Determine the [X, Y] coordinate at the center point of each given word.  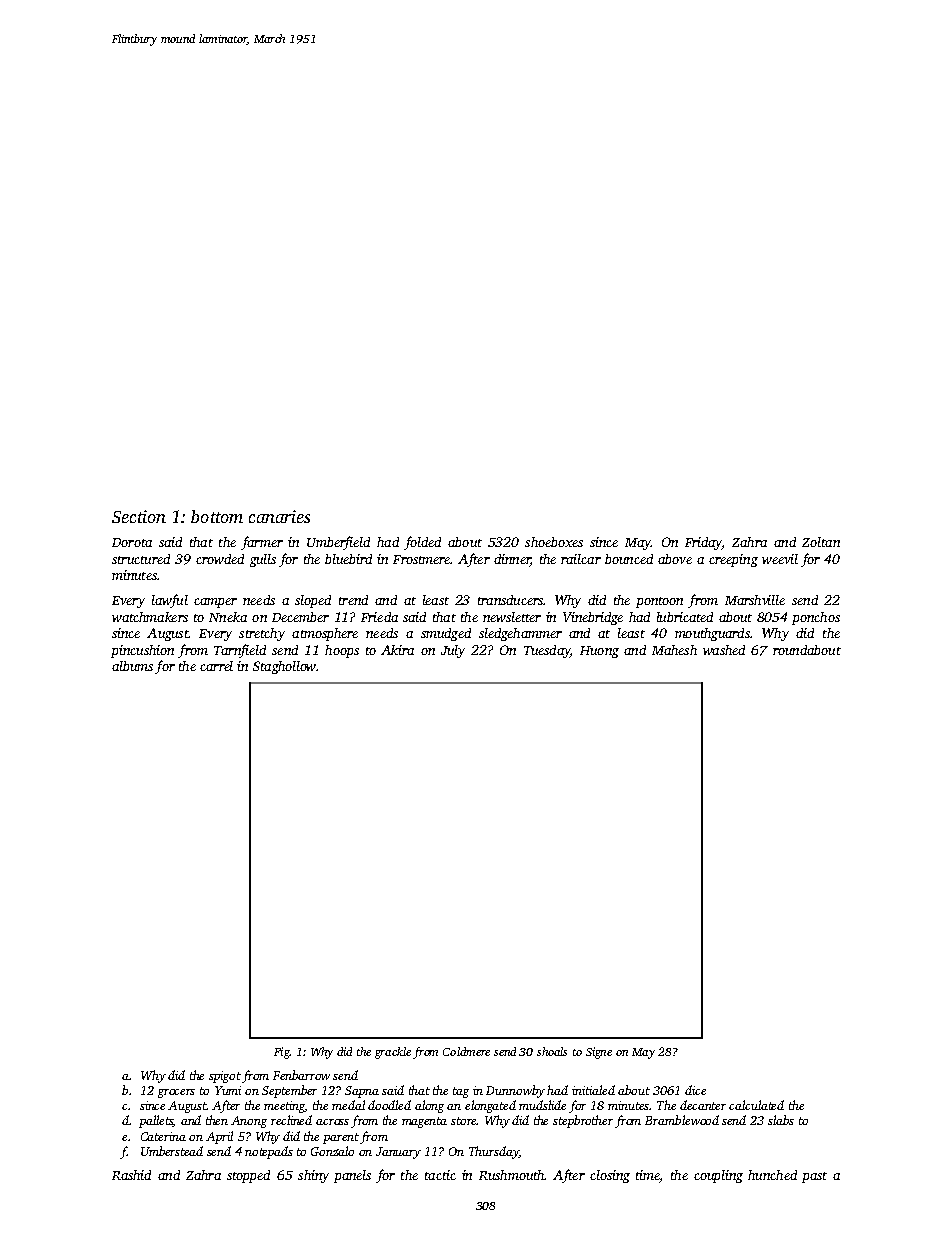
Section [139, 516]
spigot [225, 1077]
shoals [552, 1051]
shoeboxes [554, 542]
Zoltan [821, 542]
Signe [599, 1053]
